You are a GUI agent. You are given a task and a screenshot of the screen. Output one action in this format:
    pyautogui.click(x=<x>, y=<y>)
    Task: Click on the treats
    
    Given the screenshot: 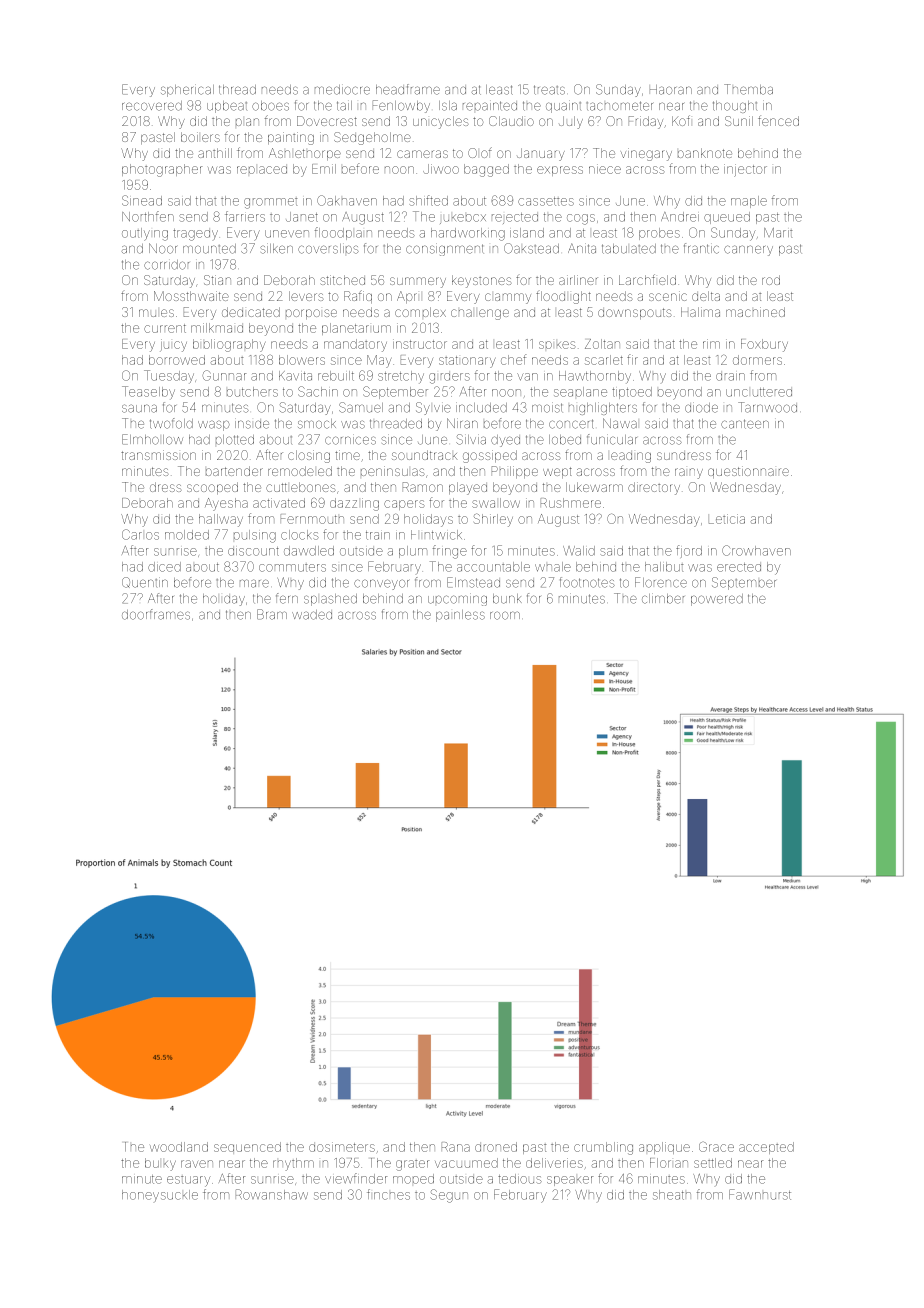 What is the action you would take?
    pyautogui.click(x=549, y=90)
